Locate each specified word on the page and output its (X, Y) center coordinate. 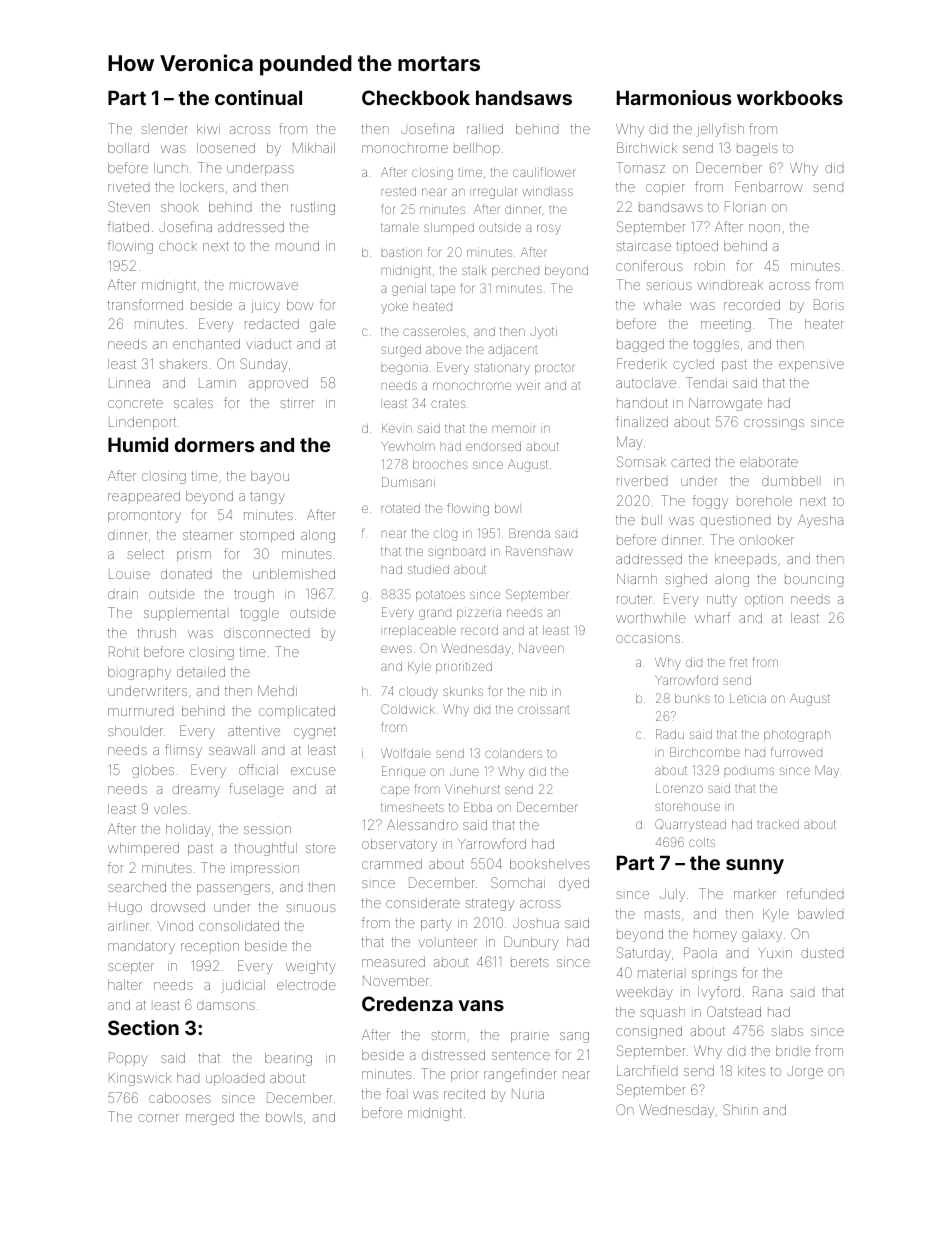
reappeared (144, 497)
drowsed (178, 907)
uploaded (235, 1079)
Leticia (748, 698)
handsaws (524, 97)
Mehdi (277, 691)
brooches (440, 464)
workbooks (790, 97)
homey (715, 936)
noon (764, 228)
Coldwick (408, 709)
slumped (449, 228)
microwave (264, 286)
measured (393, 962)
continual (258, 97)
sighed (686, 580)
